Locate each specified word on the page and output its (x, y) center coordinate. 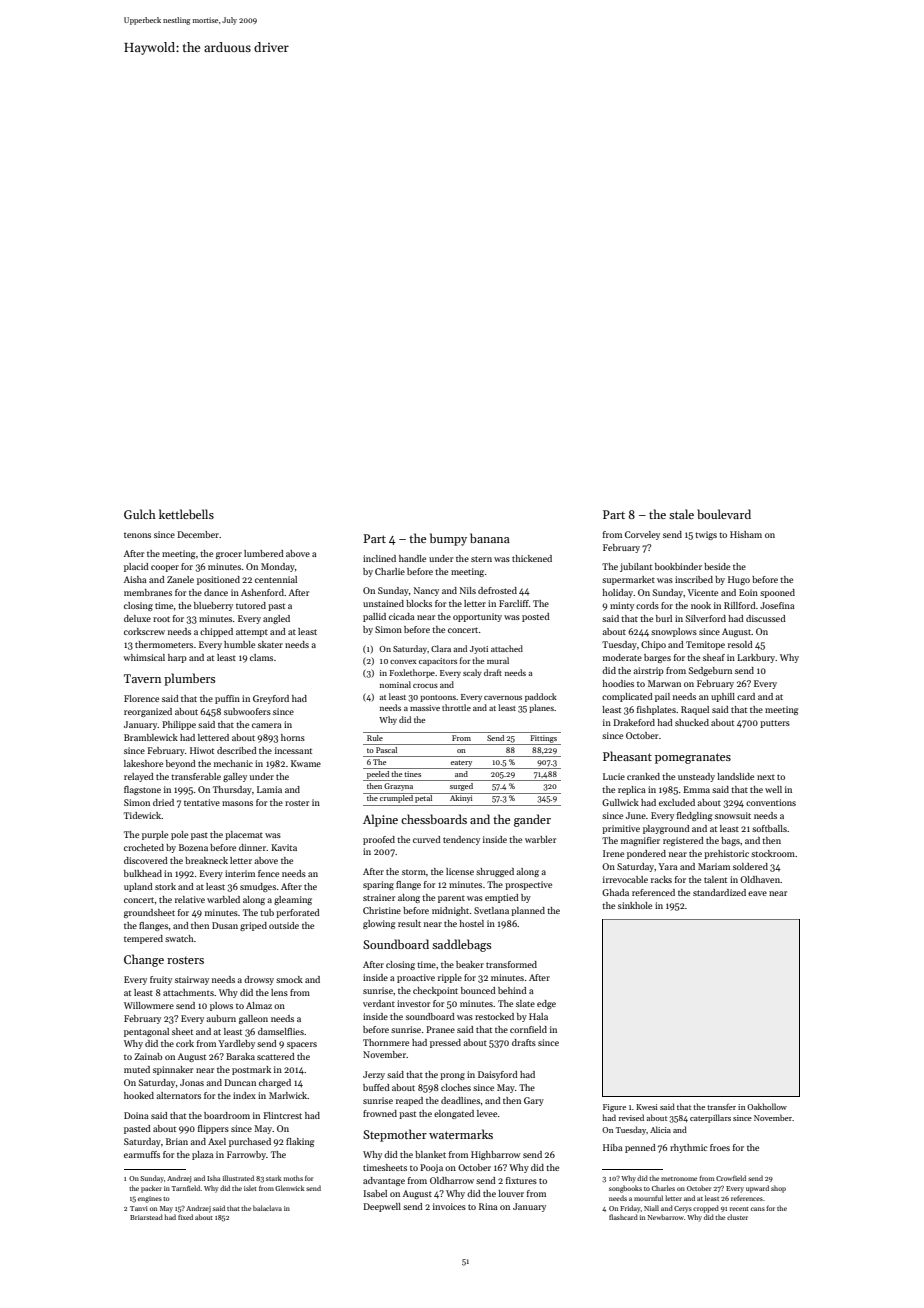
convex (403, 662)
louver (511, 1193)
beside (717, 566)
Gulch (140, 514)
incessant (293, 750)
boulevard (724, 514)
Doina (136, 1115)
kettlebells (186, 514)
